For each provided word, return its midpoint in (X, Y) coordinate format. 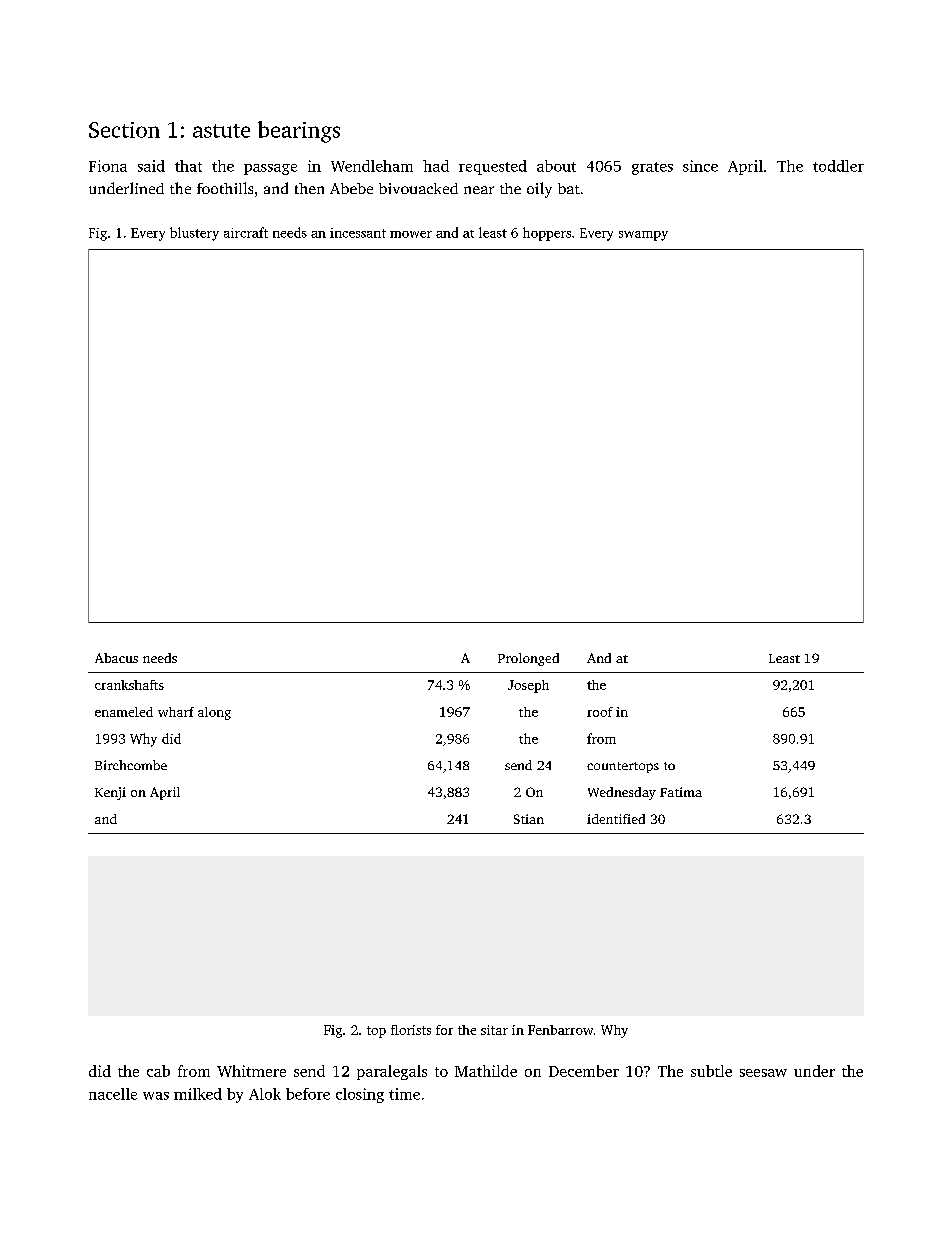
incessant (358, 233)
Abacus (116, 658)
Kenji (110, 793)
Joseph (528, 686)
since (700, 166)
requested (493, 167)
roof (600, 712)
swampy (643, 236)
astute (221, 131)
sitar (494, 1030)
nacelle (113, 1094)
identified (616, 819)
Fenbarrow (560, 1030)
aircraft (246, 232)
